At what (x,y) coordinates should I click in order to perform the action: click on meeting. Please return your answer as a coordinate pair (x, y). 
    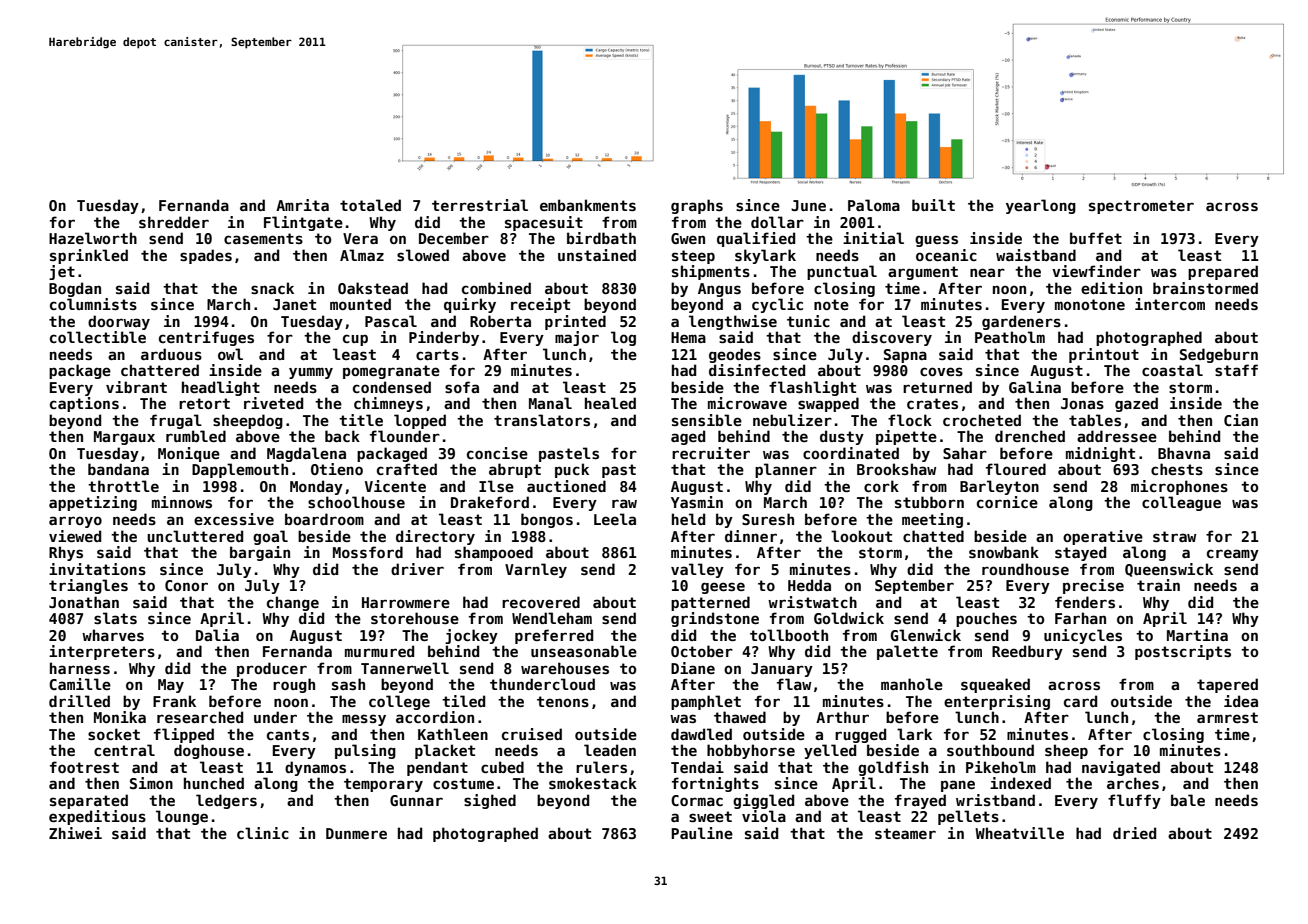
    Looking at the image, I should click on (932, 520).
